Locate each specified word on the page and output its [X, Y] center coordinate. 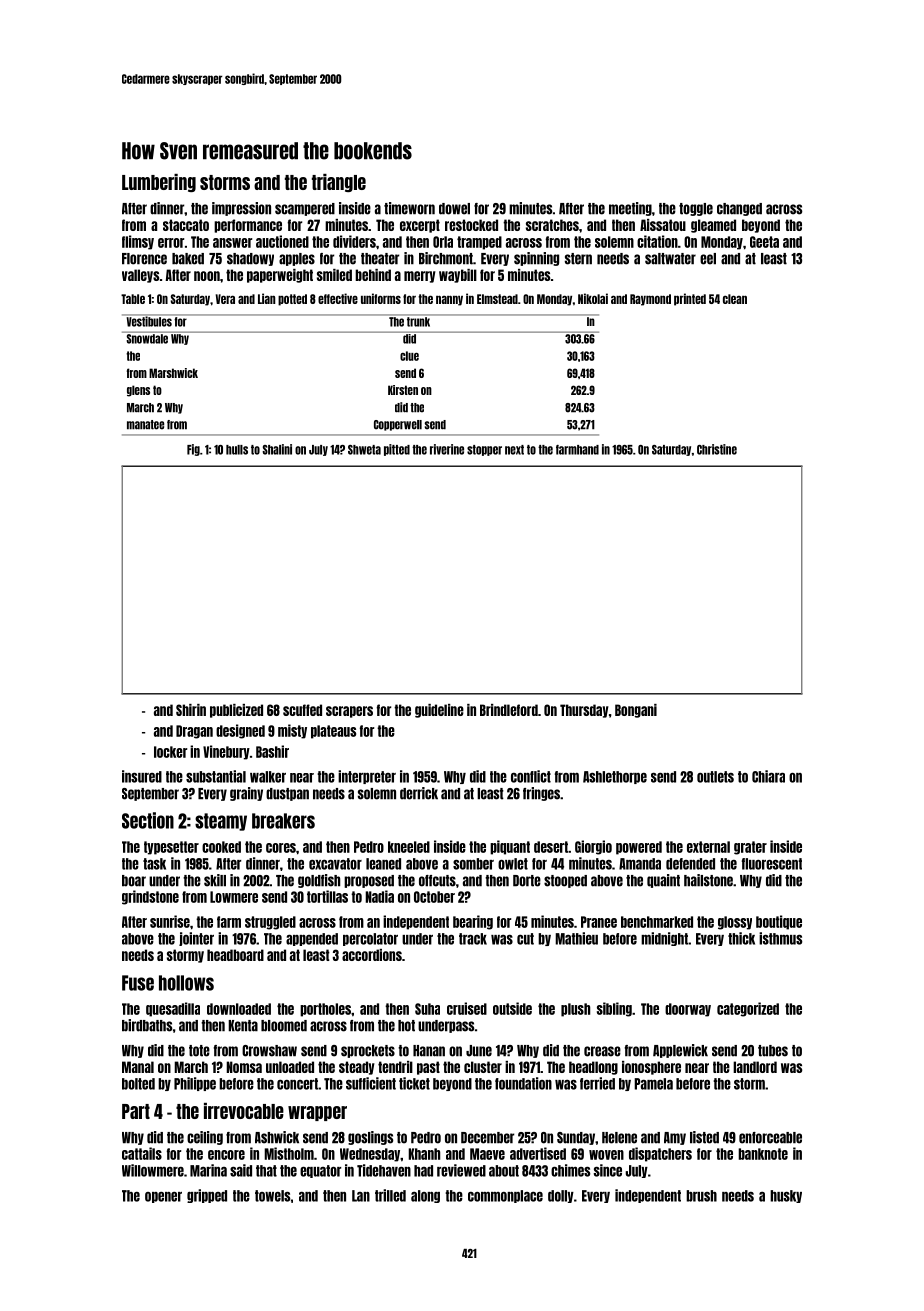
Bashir [272, 751]
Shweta [364, 450]
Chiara [768, 776]
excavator [335, 864]
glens [138, 391]
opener [163, 1197]
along [425, 1196]
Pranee [599, 922]
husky [786, 1196]
